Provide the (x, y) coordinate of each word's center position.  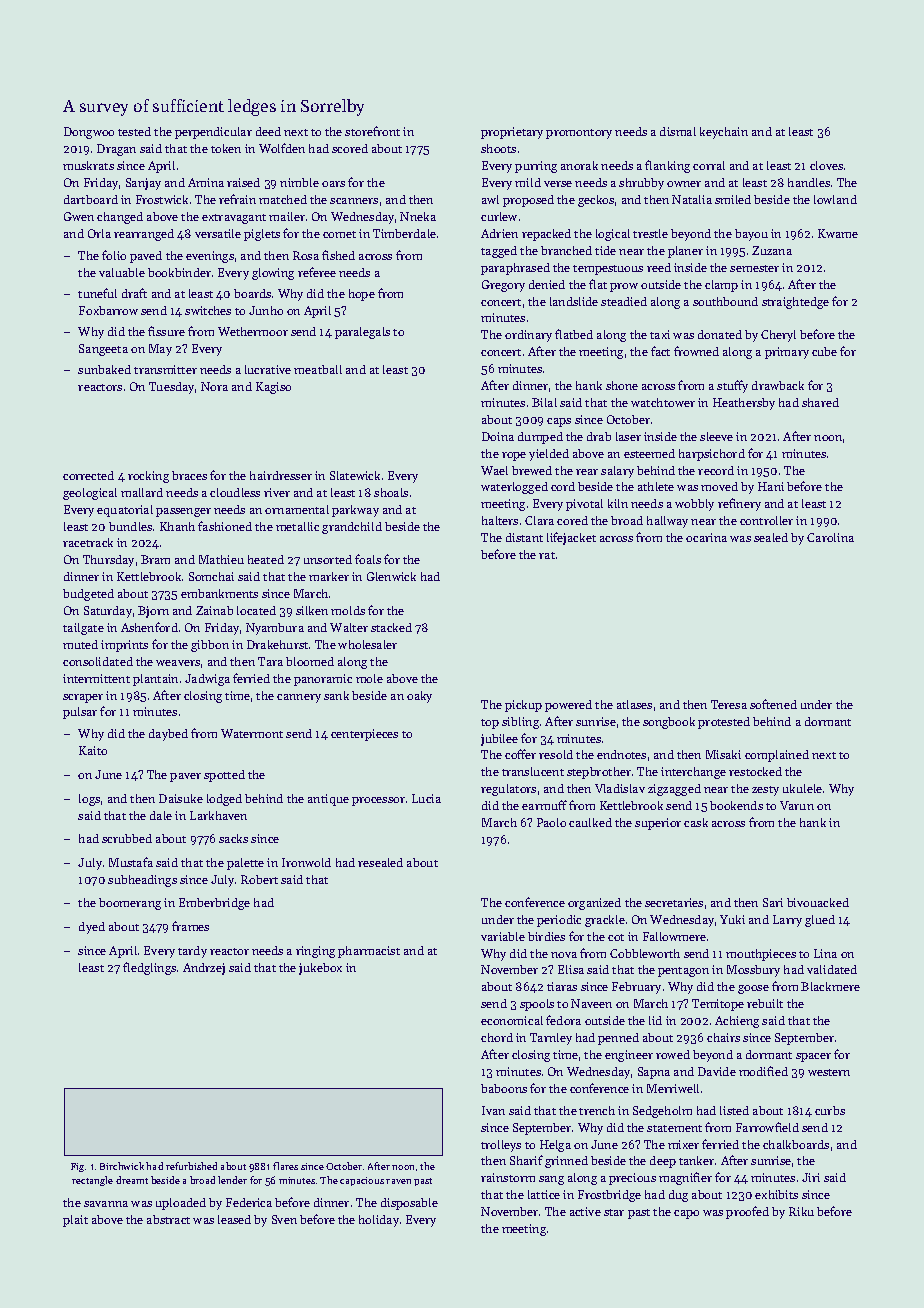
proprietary (512, 133)
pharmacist (369, 952)
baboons (504, 1088)
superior (658, 824)
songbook (669, 723)
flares (285, 1166)
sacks (233, 838)
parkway (355, 511)
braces (189, 475)
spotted (224, 776)
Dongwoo (89, 133)
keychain (724, 133)
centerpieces (364, 735)
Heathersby (744, 404)
